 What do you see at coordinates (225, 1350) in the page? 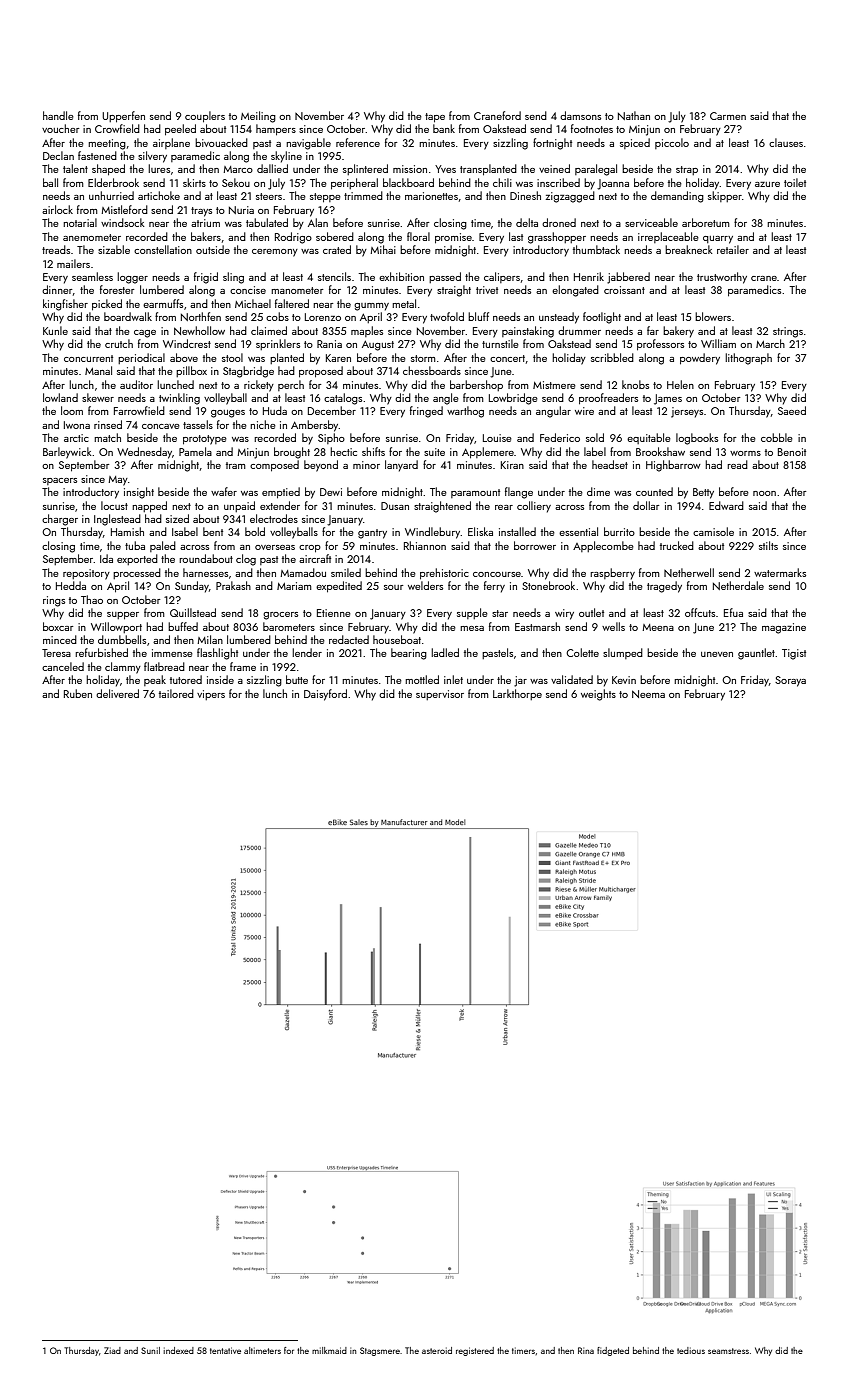
I see `tentative` at bounding box center [225, 1350].
